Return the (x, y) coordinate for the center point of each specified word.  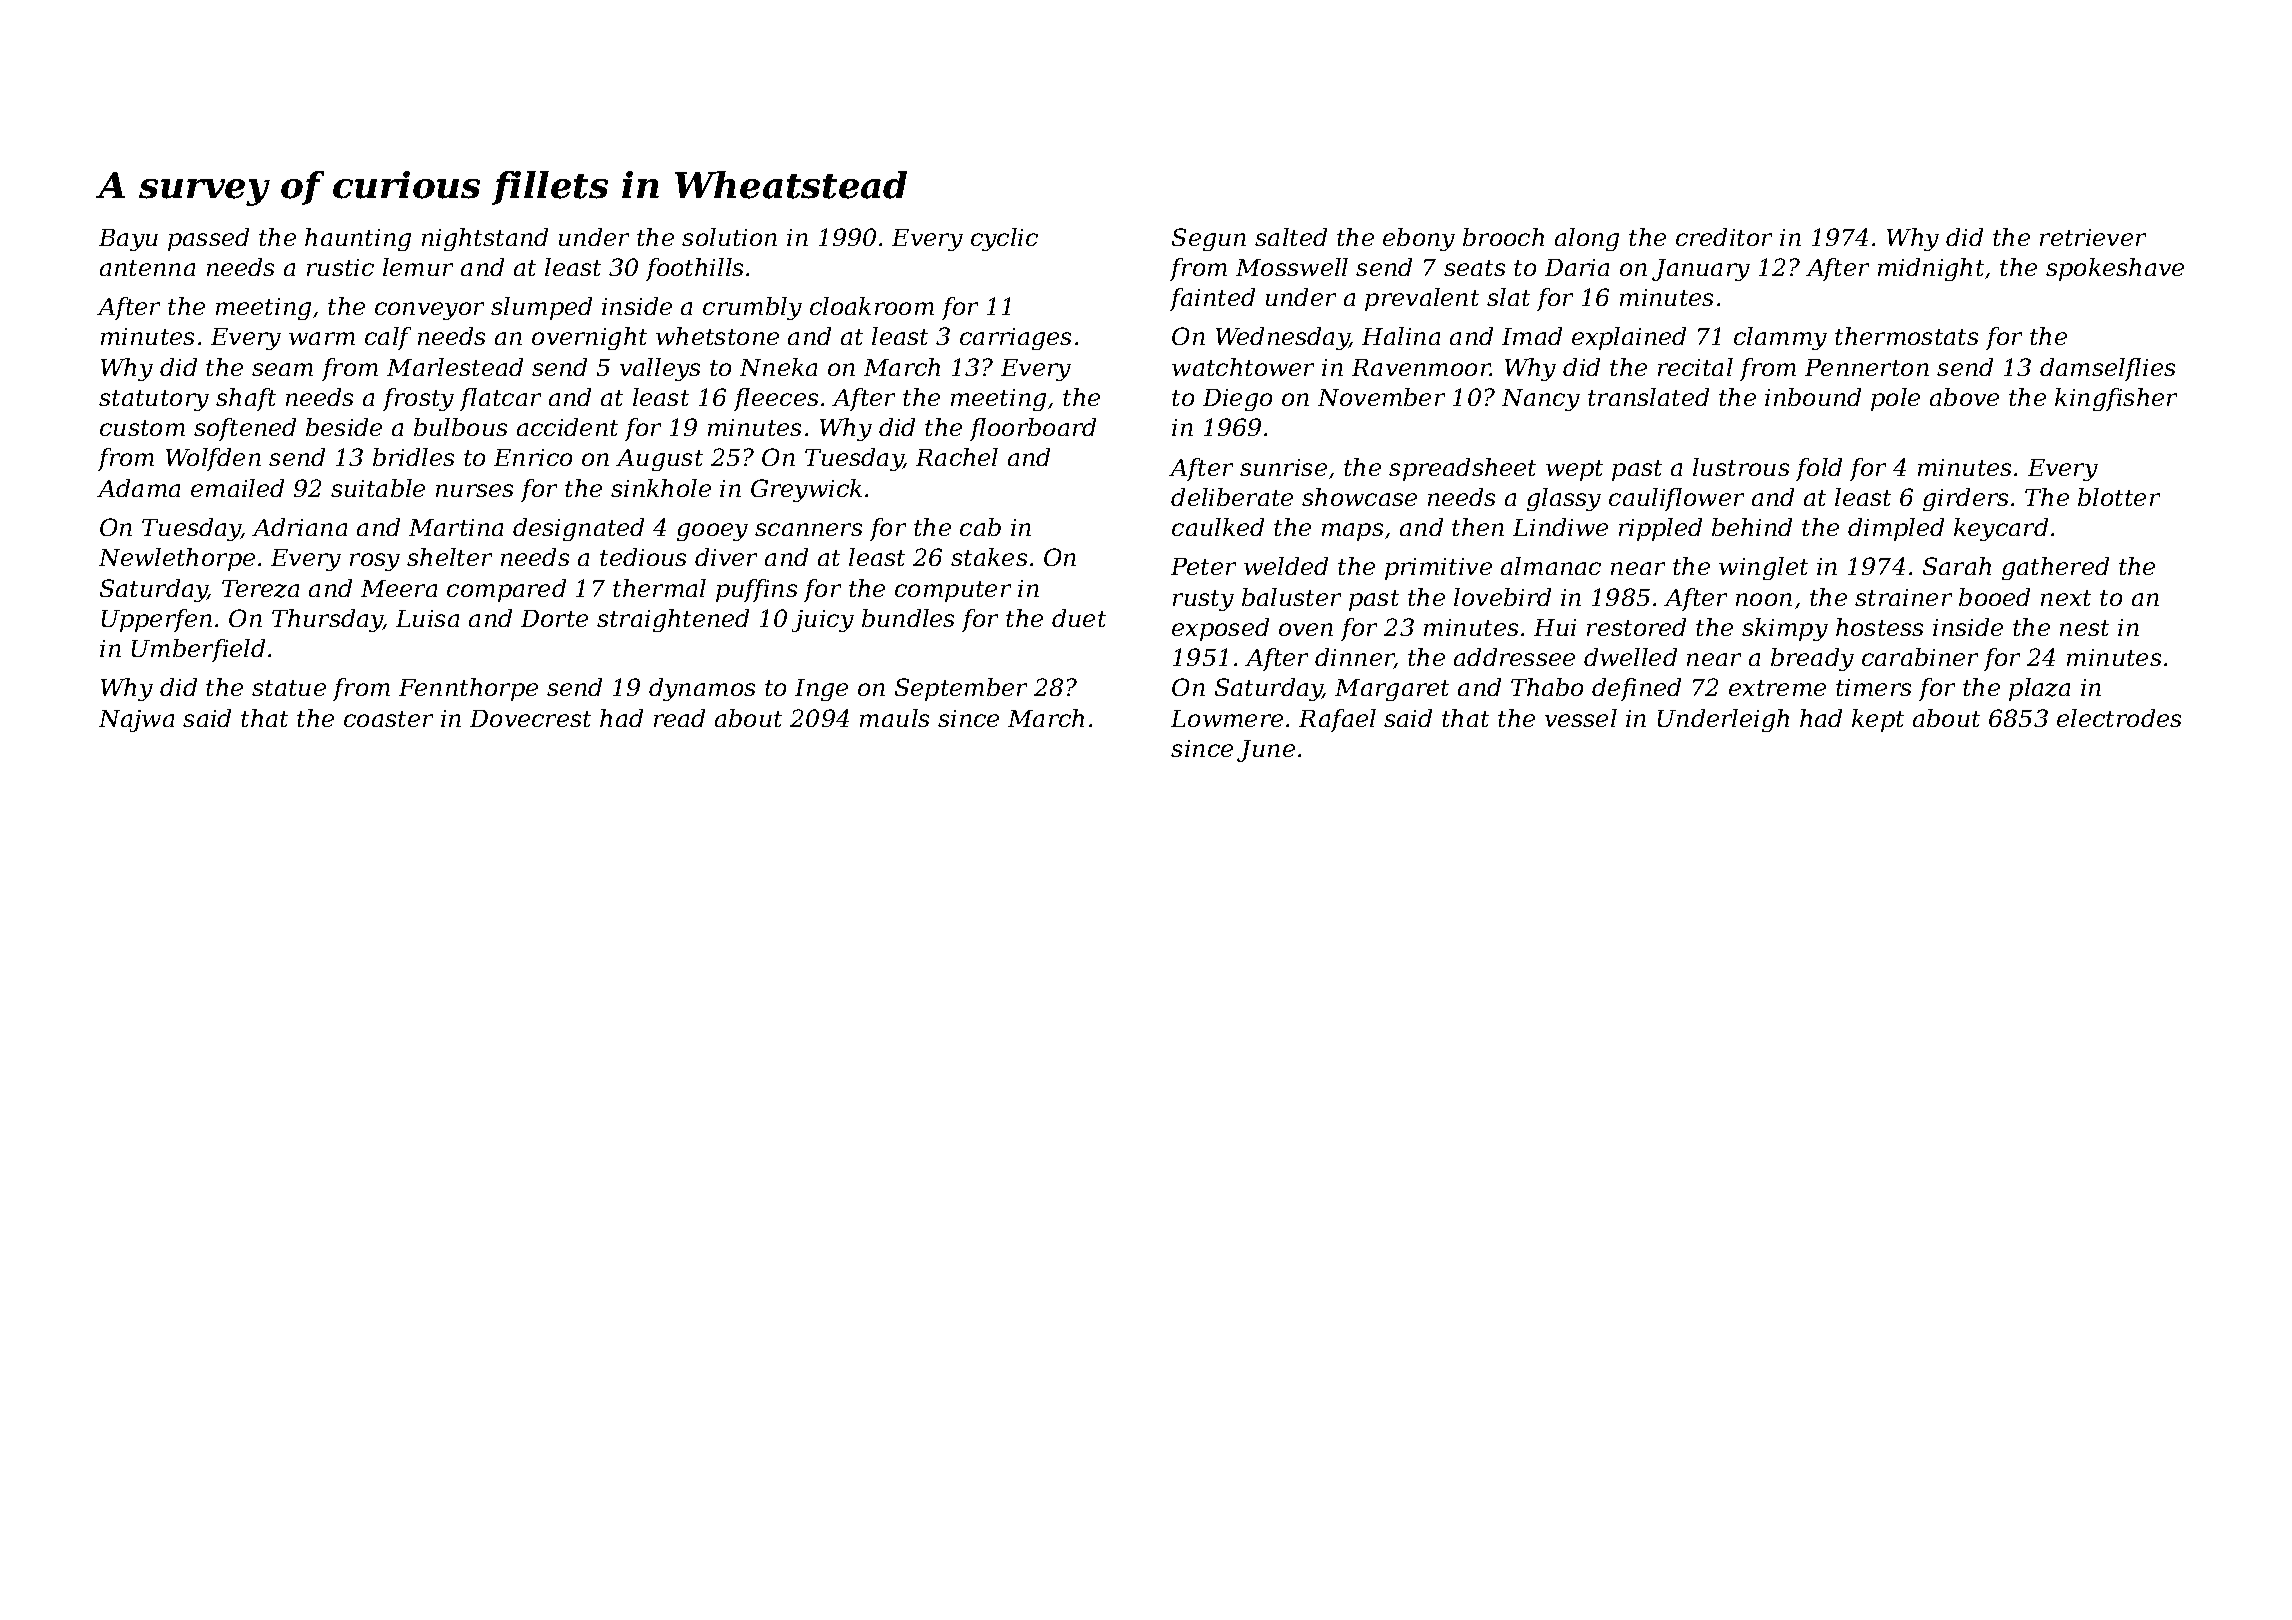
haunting (358, 239)
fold (1819, 469)
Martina (456, 527)
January (1701, 270)
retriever (2093, 237)
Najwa (136, 721)
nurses (474, 490)
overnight (589, 338)
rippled (1660, 529)
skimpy (1785, 629)
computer (953, 591)
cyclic (1004, 239)
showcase (1359, 497)
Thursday (327, 620)
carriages (1015, 339)
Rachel (957, 457)
